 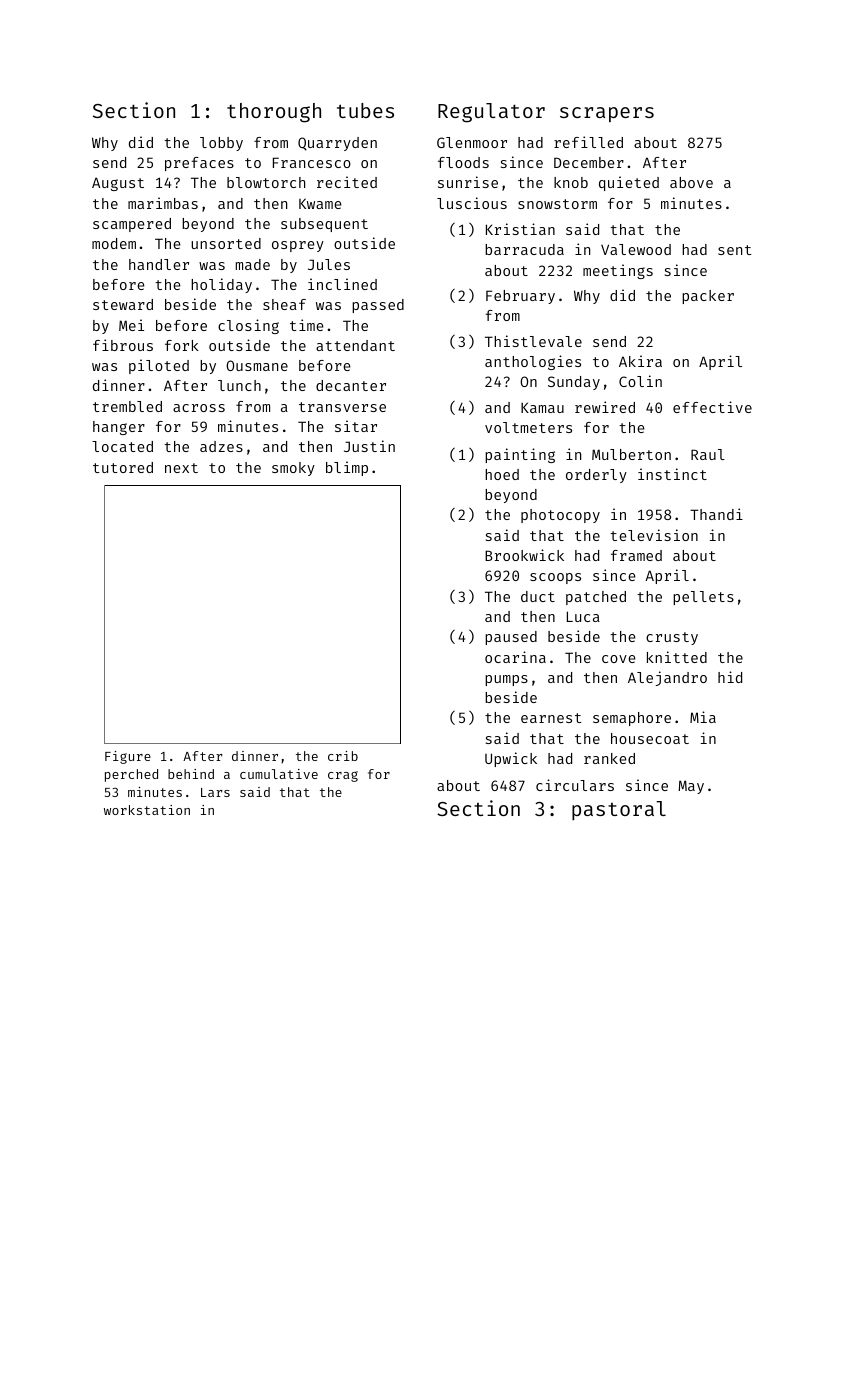 What do you see at coordinates (343, 776) in the screenshot?
I see `crag` at bounding box center [343, 776].
